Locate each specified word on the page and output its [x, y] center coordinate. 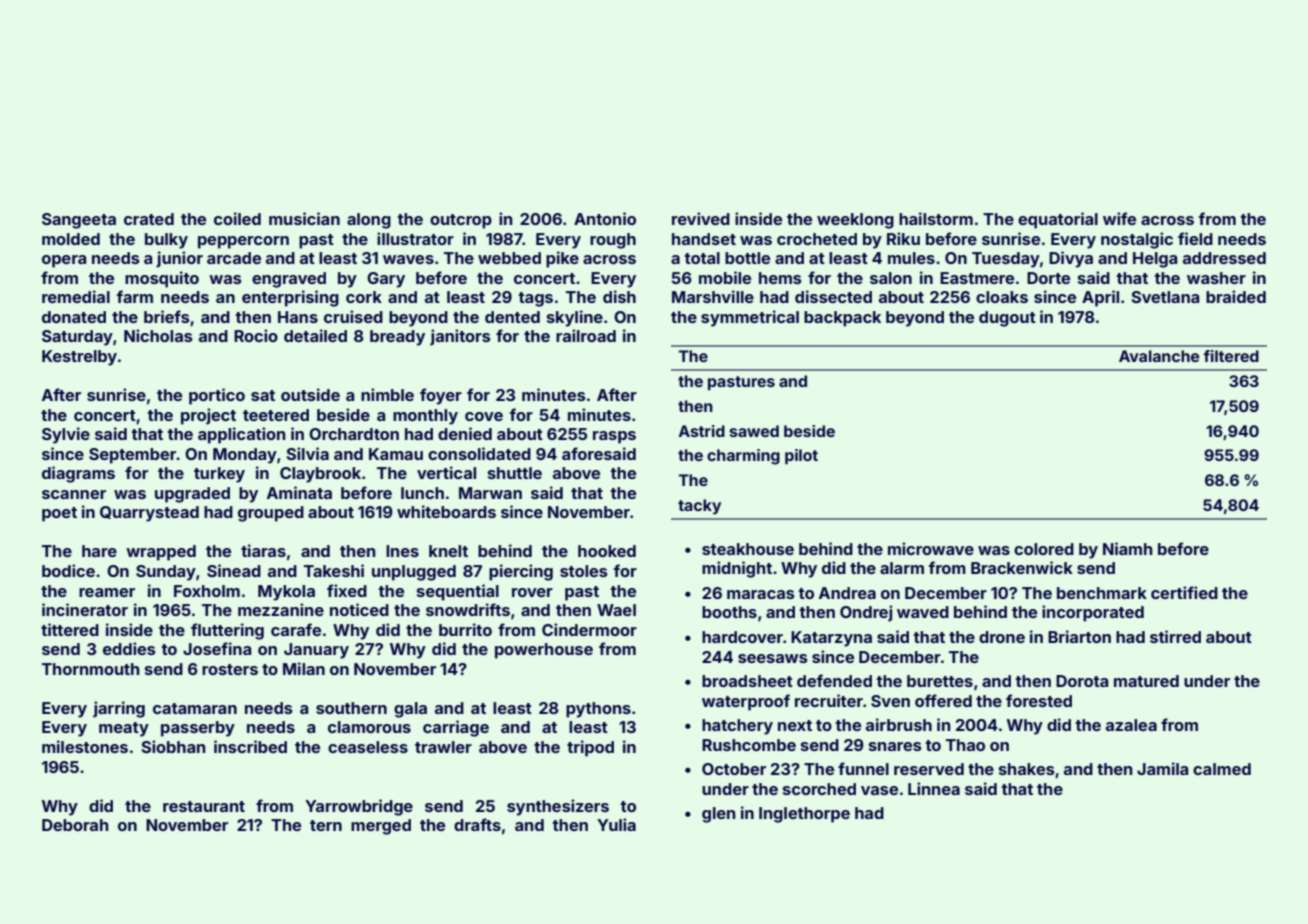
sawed [754, 431]
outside [310, 394]
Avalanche [1159, 356]
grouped [271, 514]
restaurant [204, 806]
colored [1044, 549]
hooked [607, 551]
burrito [465, 629]
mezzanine [281, 609]
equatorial [1058, 220]
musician [304, 218]
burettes [940, 681]
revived [701, 218]
